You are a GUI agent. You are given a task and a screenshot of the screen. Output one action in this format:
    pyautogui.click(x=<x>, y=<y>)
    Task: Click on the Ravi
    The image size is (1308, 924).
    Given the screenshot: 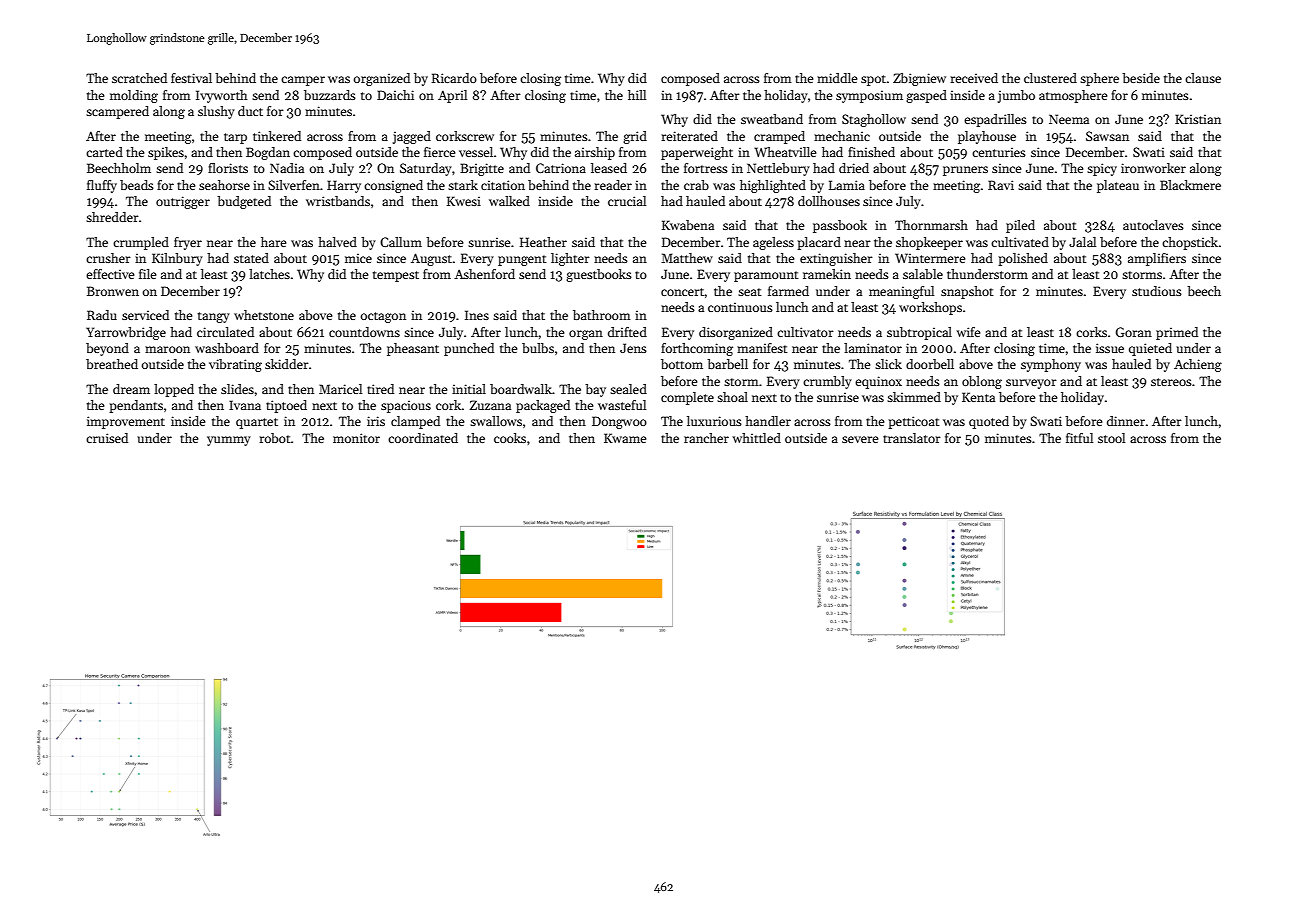 What is the action you would take?
    pyautogui.click(x=1001, y=185)
